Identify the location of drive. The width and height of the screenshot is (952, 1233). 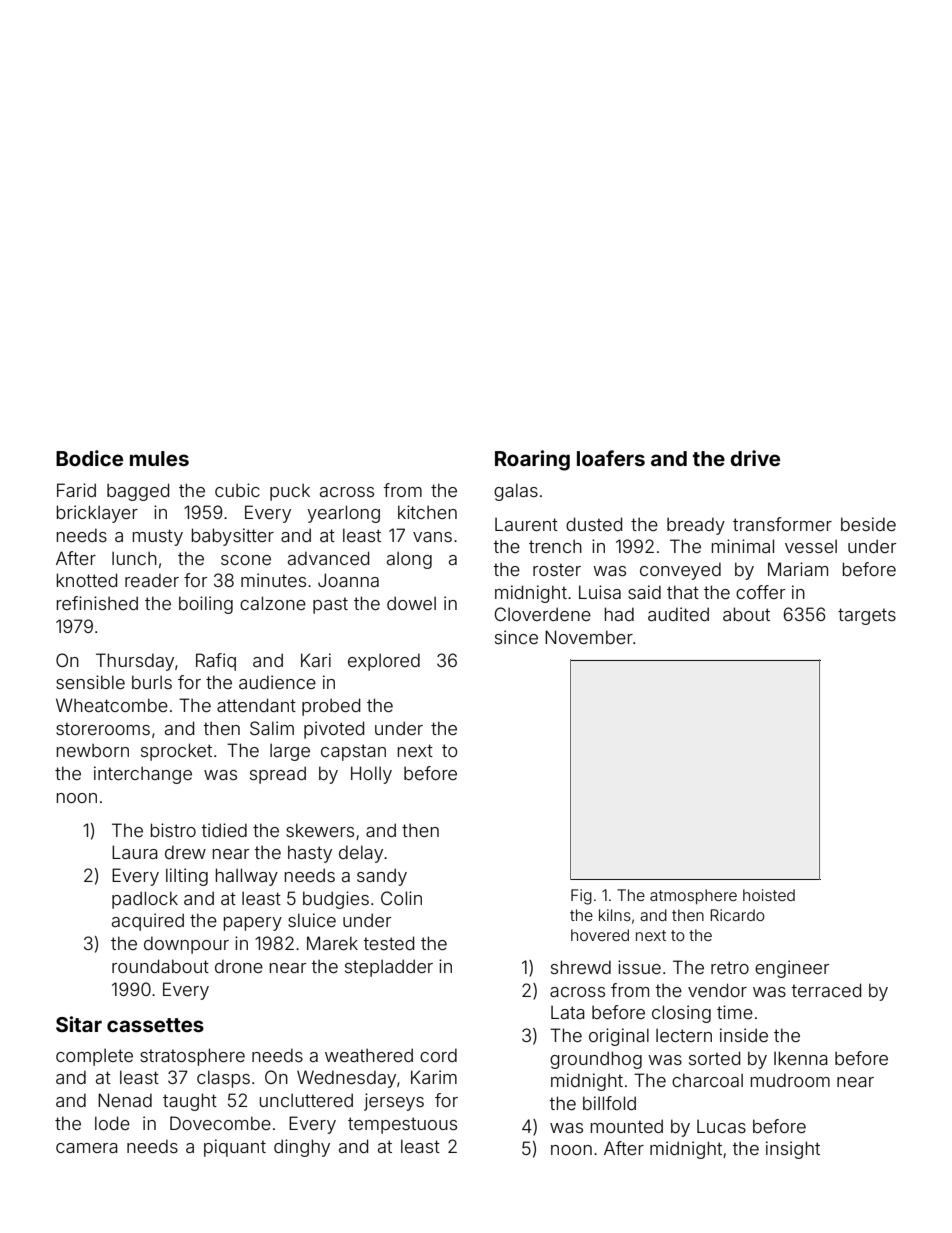
(755, 458).
